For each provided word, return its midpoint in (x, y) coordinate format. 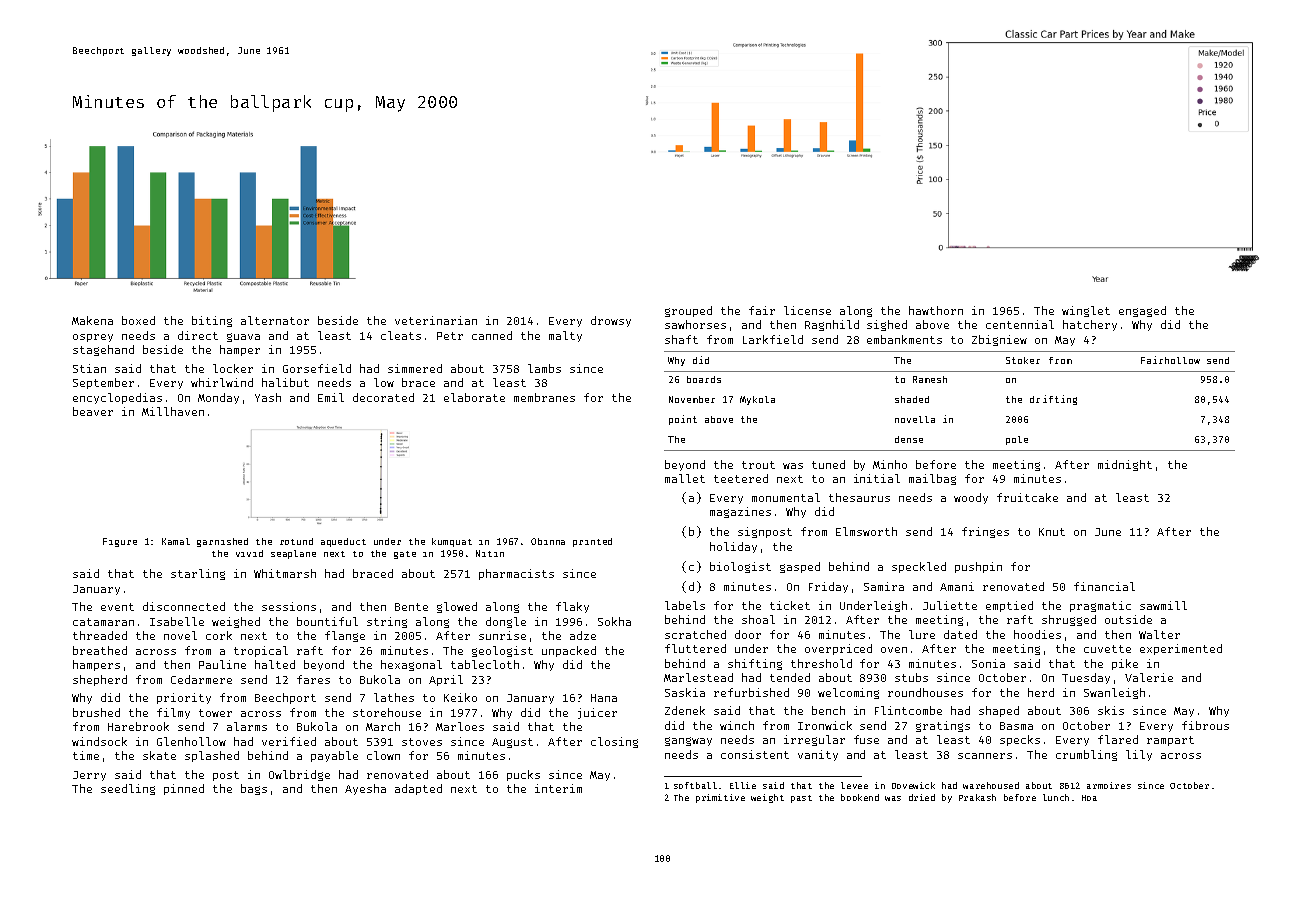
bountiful (327, 621)
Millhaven (173, 411)
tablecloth (485, 664)
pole (1017, 440)
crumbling (1086, 755)
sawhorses (695, 324)
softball (695, 785)
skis (1111, 710)
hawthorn (936, 310)
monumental (786, 497)
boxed (138, 320)
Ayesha (365, 789)
